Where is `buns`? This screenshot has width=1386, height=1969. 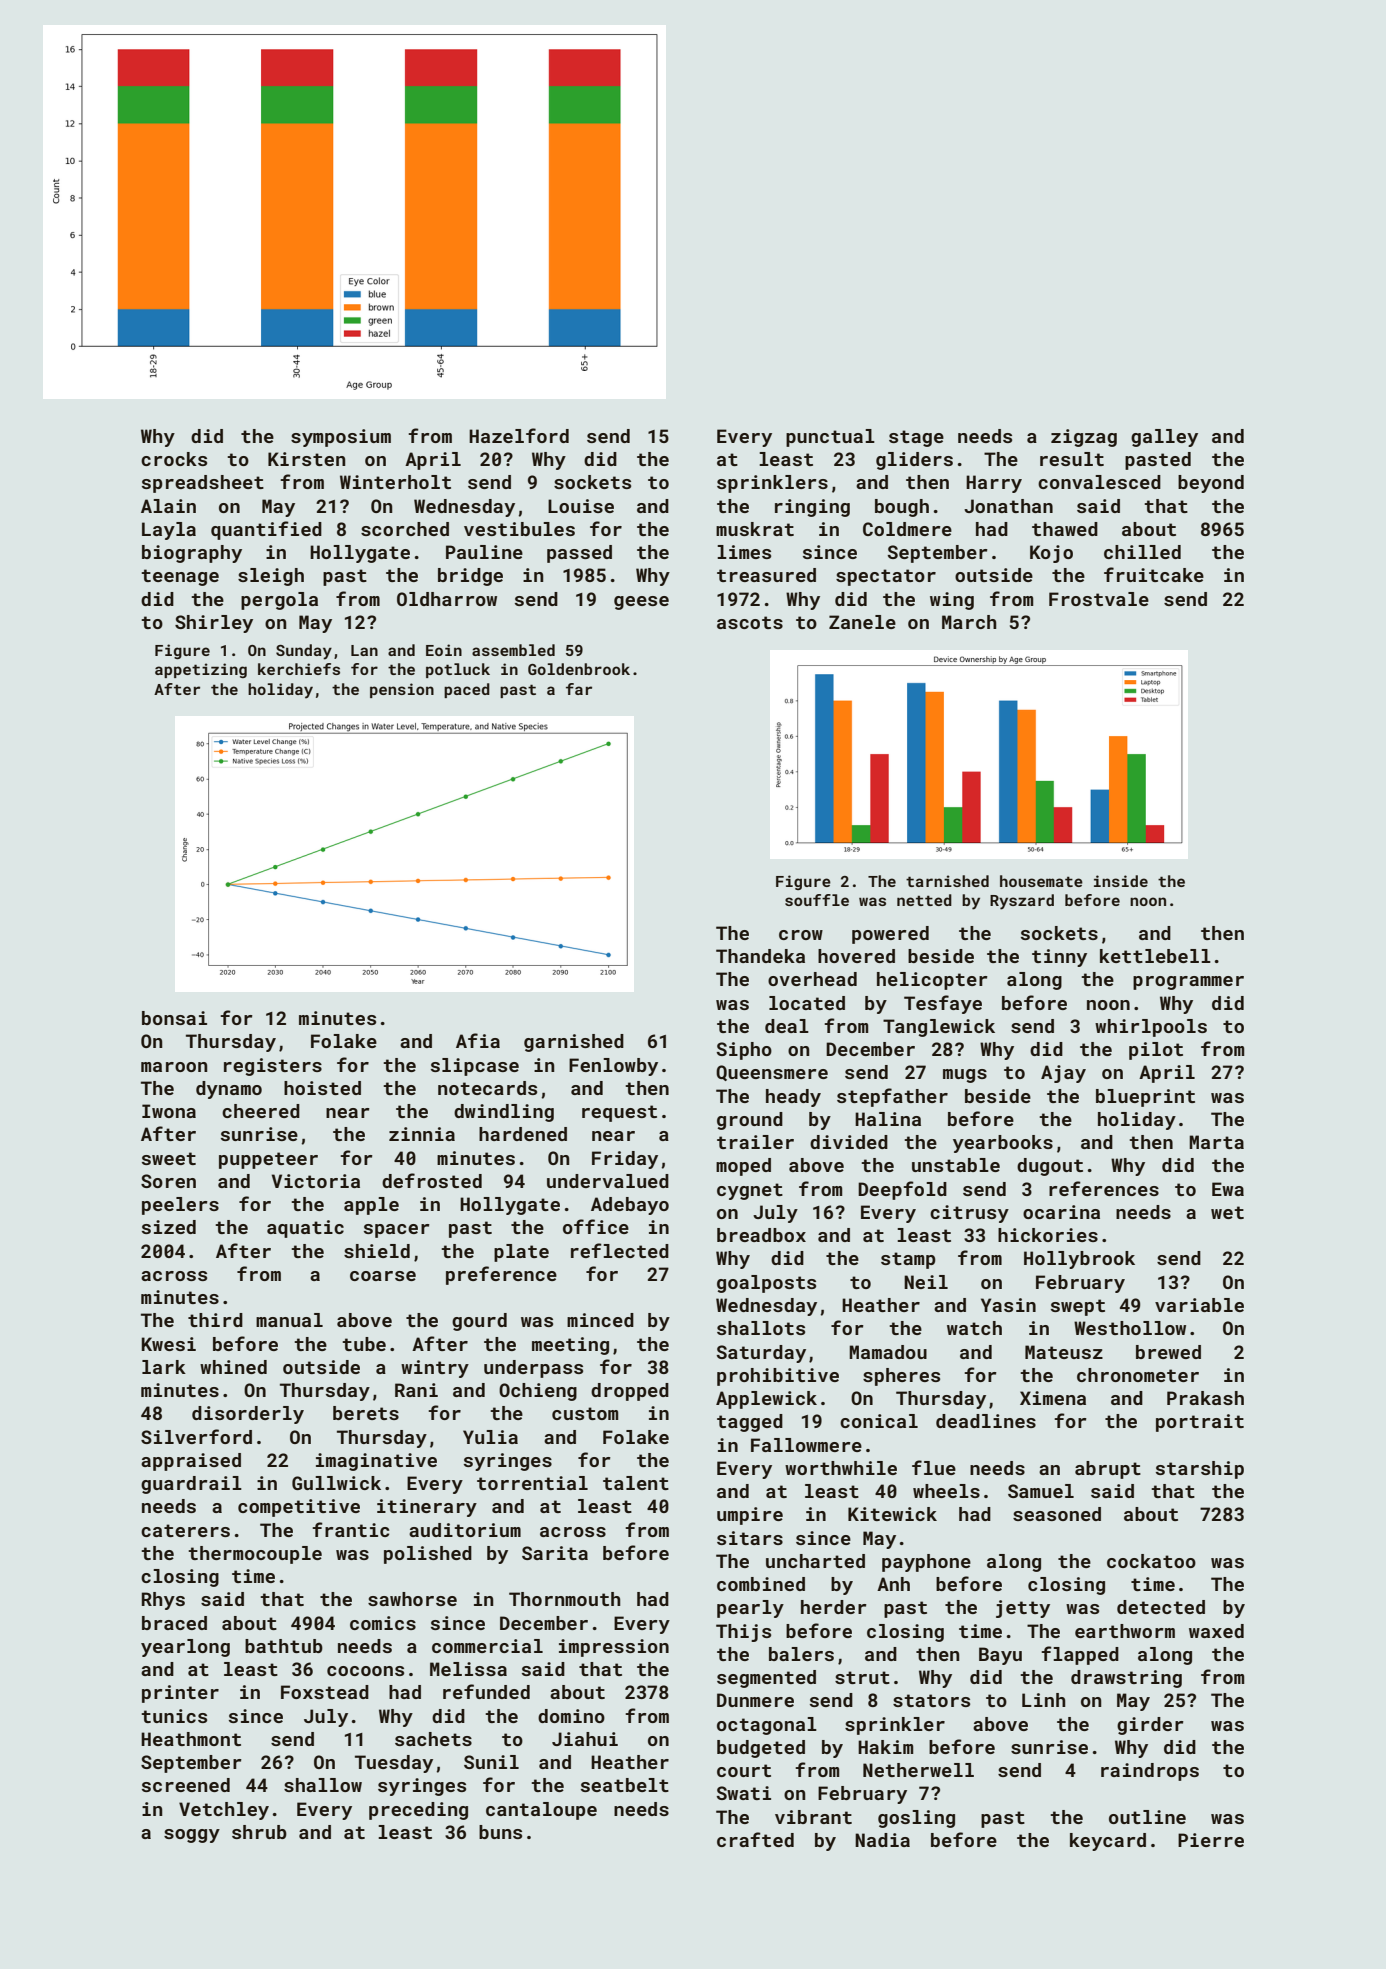
buns is located at coordinates (500, 1832).
